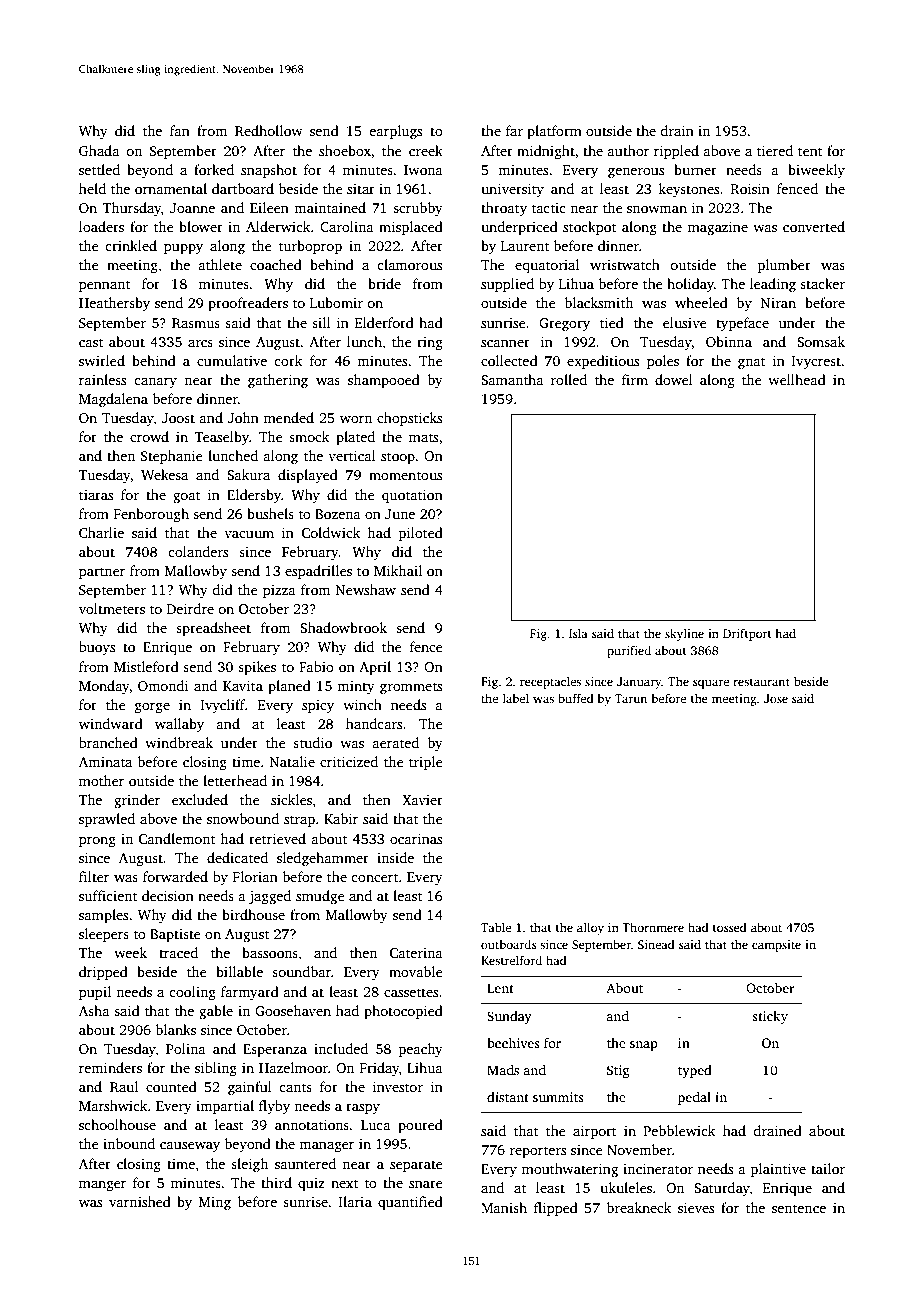 Image resolution: width=924 pixels, height=1308 pixels. What do you see at coordinates (618, 1071) in the document?
I see `Stig` at bounding box center [618, 1071].
